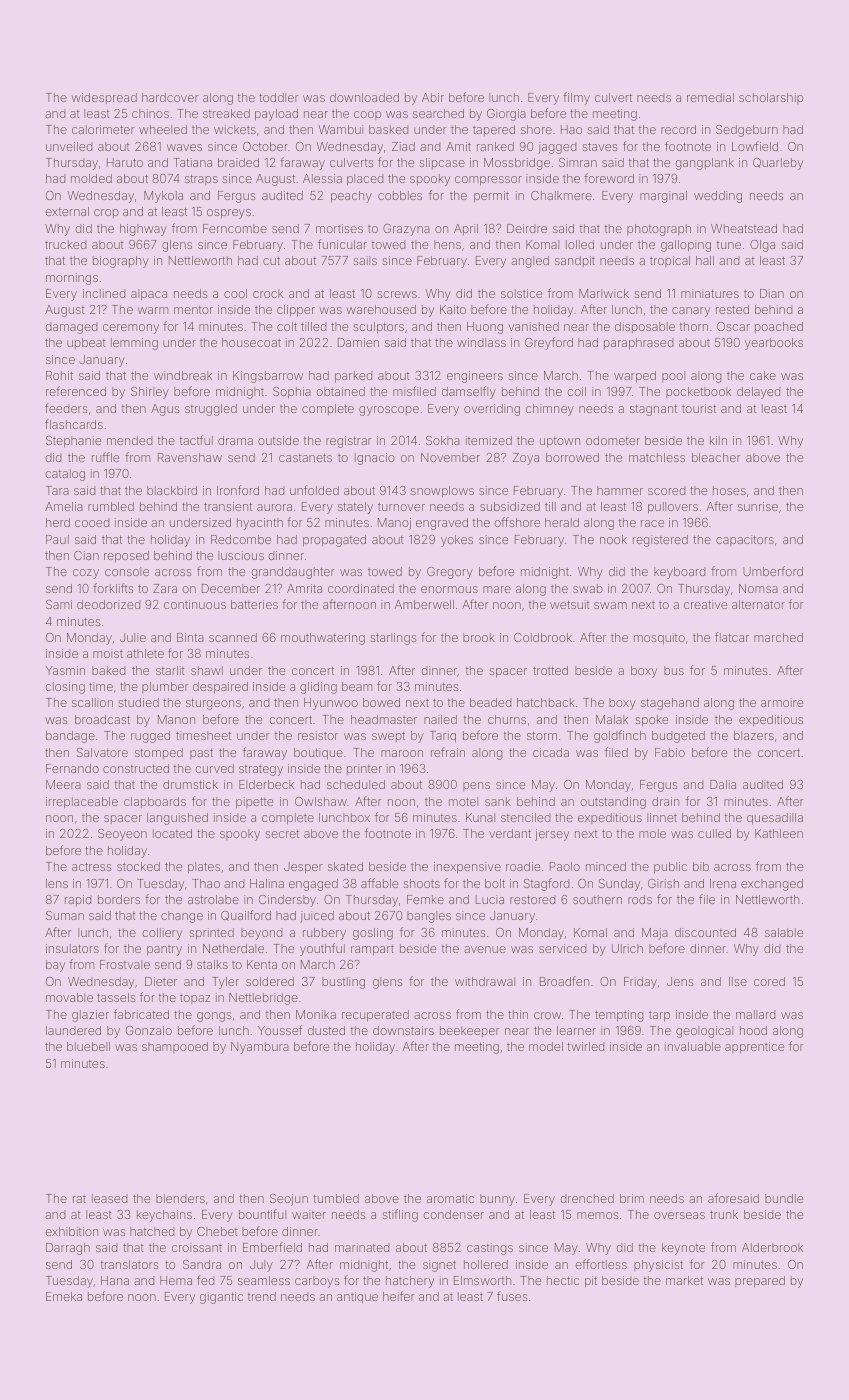  I want to click on chimney, so click(550, 410).
